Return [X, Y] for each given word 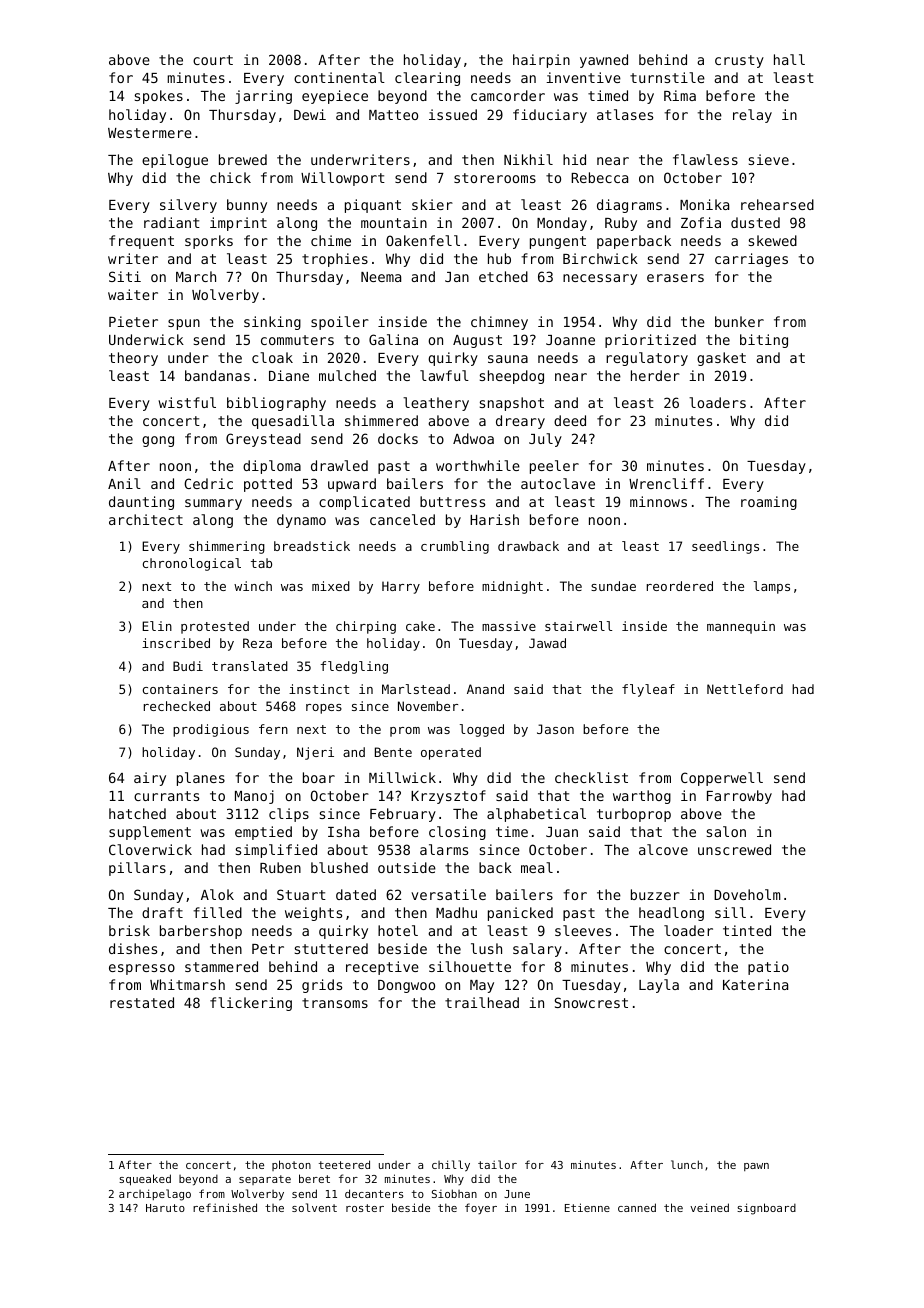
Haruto [165, 1208]
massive [509, 626]
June [517, 1194]
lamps [772, 587]
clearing [427, 79]
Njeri [315, 753]
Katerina [755, 984]
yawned [604, 61]
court [213, 60]
